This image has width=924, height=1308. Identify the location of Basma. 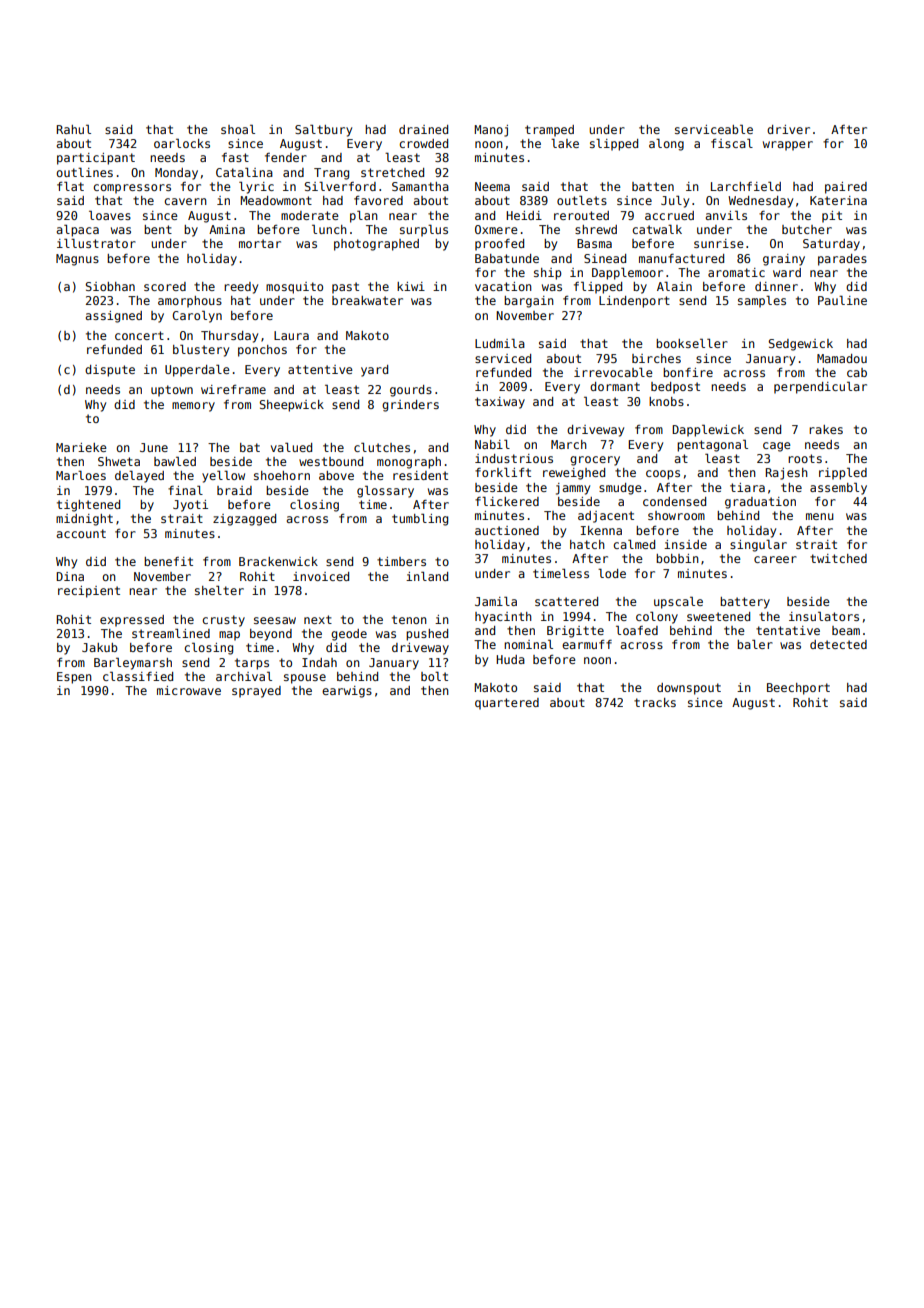
(594, 243).
